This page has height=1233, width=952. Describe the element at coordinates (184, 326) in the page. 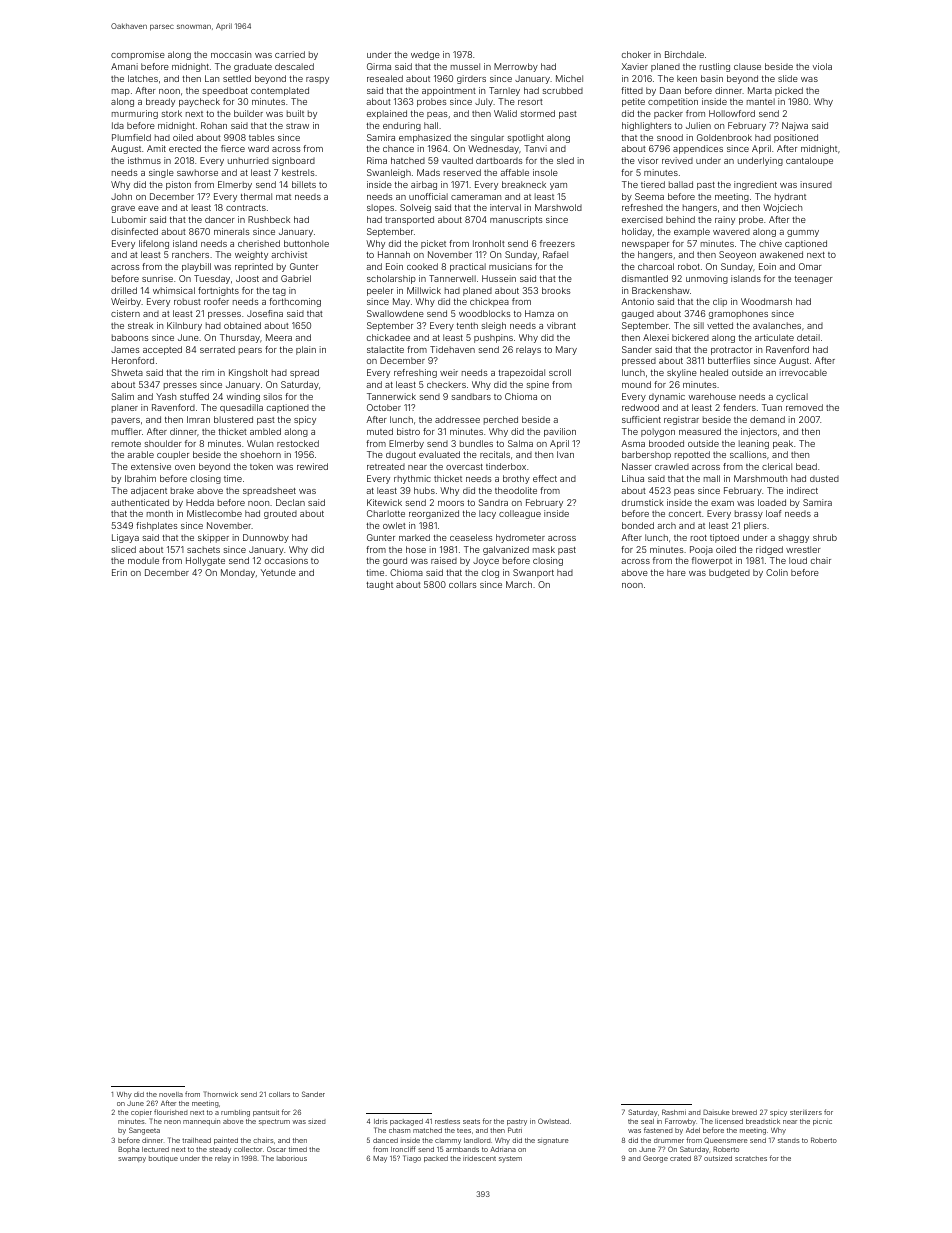

I see `Kilnbury` at that location.
